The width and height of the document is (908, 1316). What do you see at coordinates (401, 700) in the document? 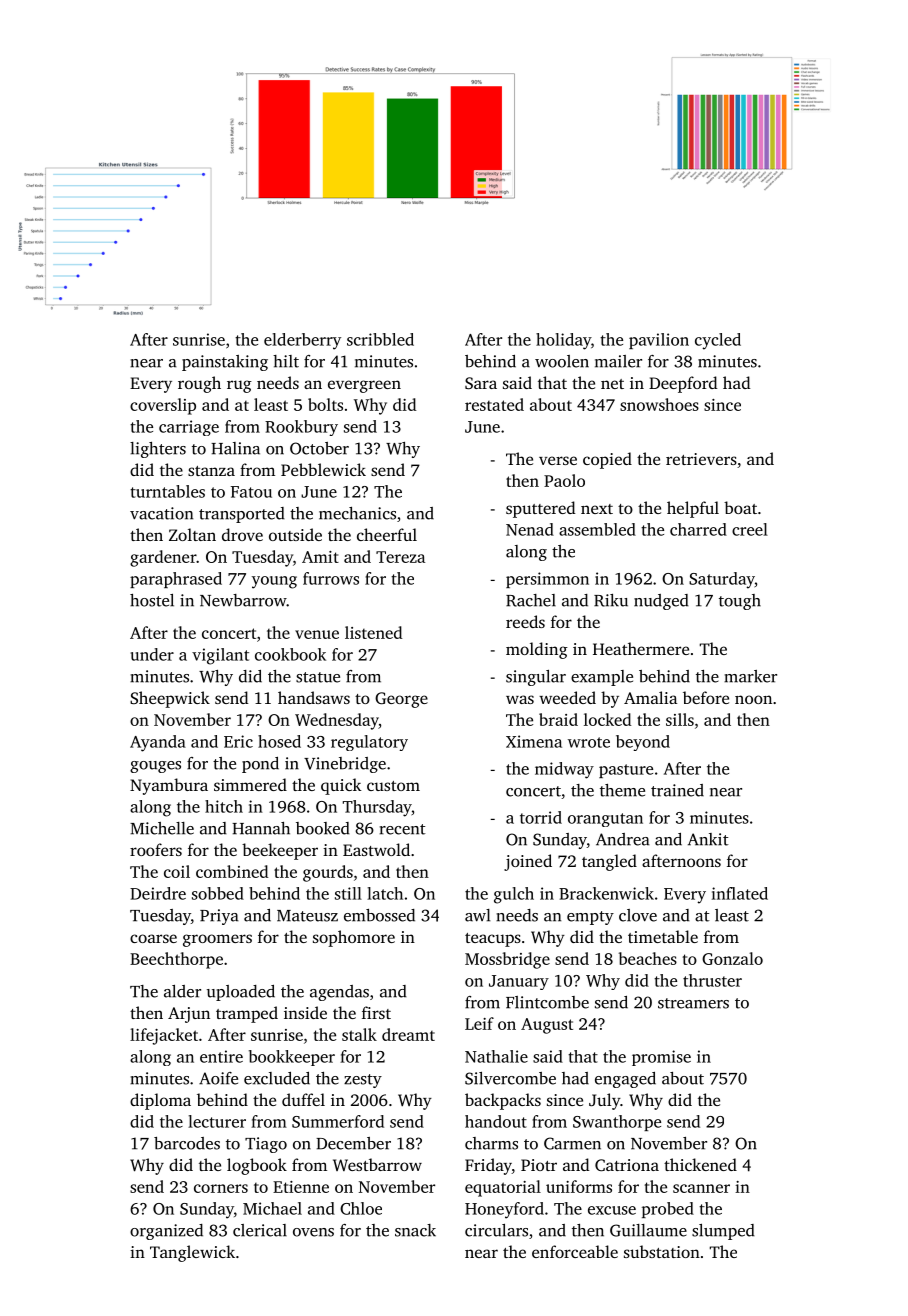
I see `George` at bounding box center [401, 700].
